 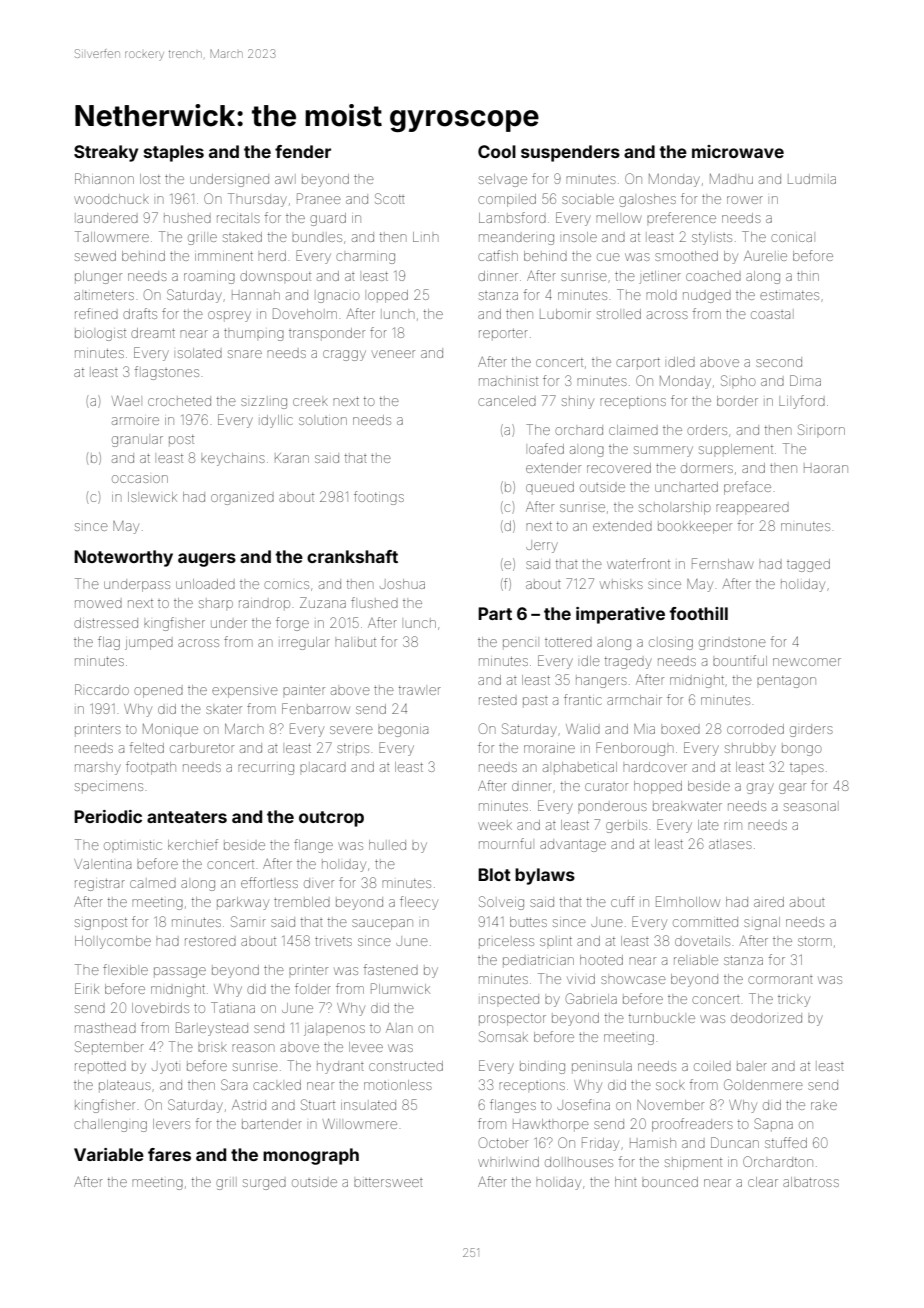 I want to click on Ludmila, so click(x=812, y=179).
